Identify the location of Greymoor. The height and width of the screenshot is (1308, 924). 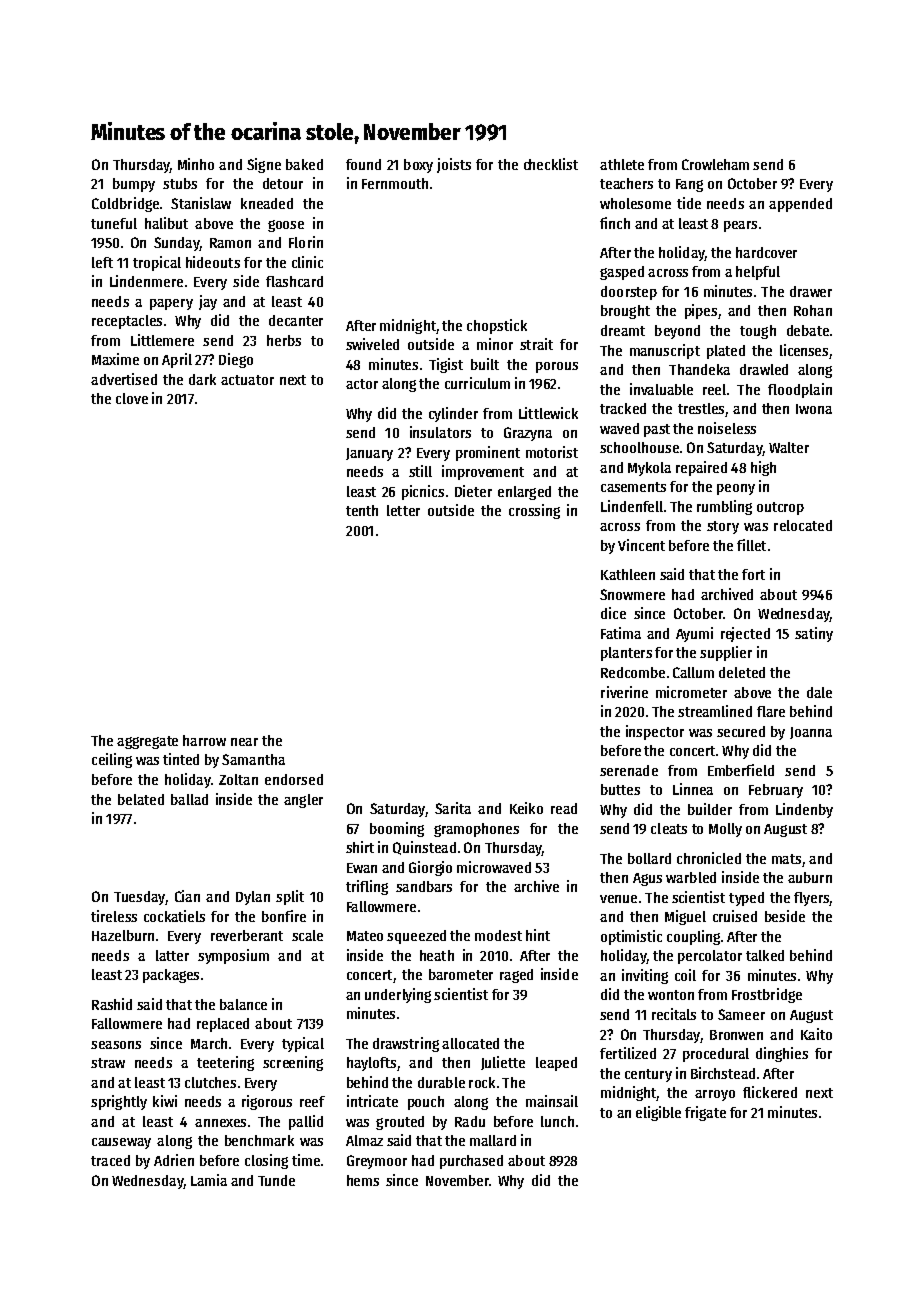
(377, 1162).
